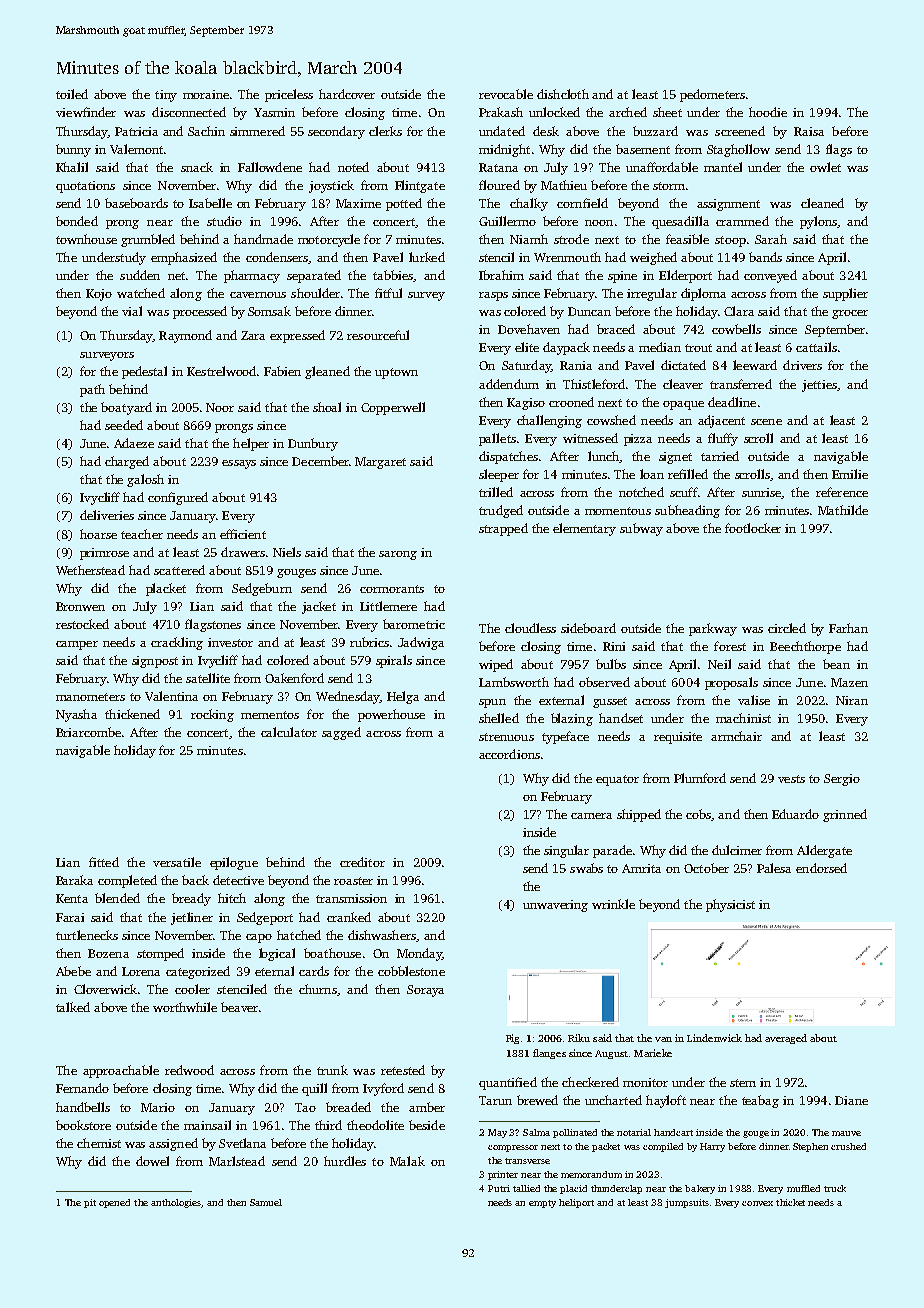 This screenshot has width=924, height=1308. I want to click on boatyard, so click(126, 408).
